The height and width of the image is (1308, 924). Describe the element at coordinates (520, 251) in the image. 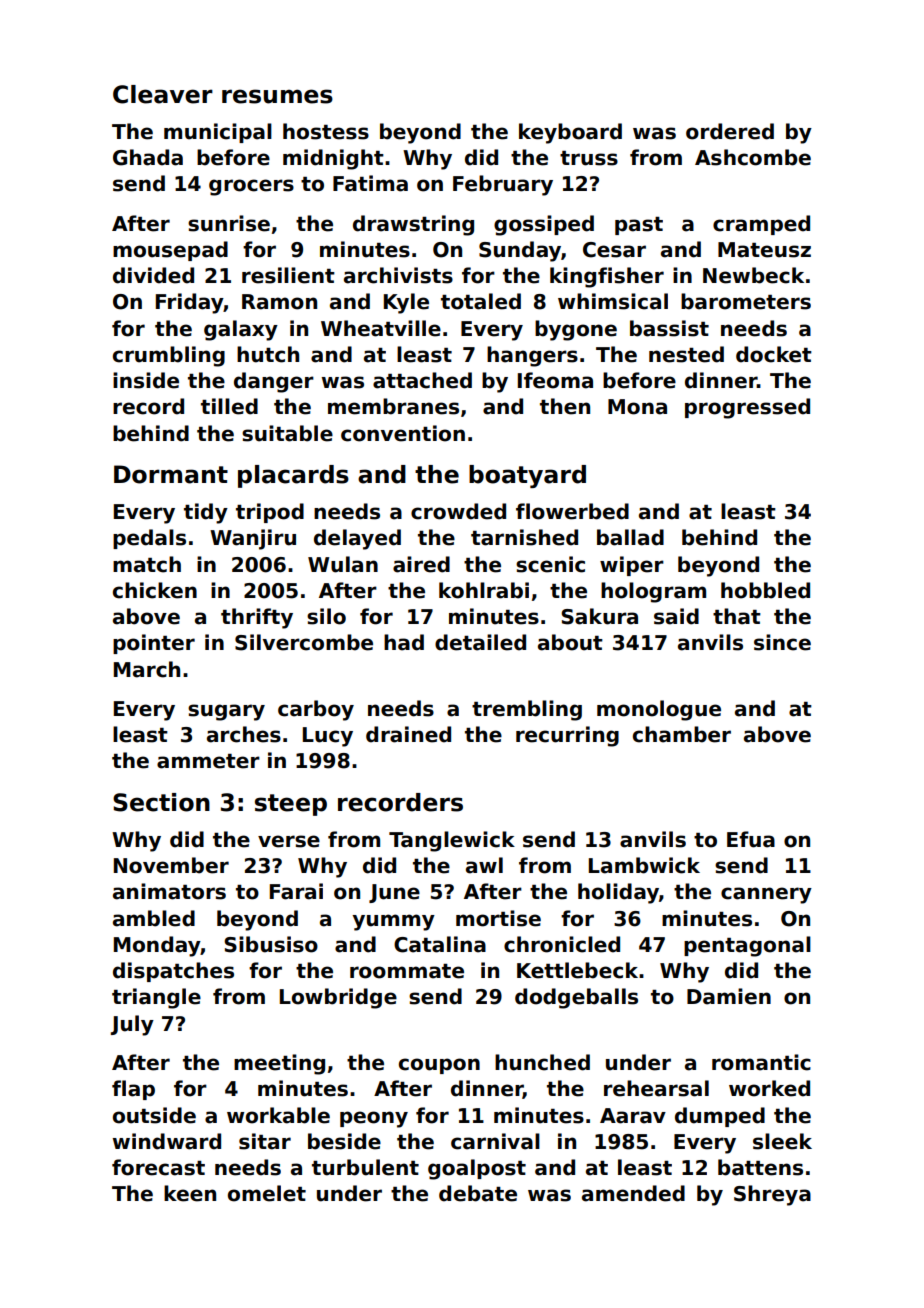

I see `Sunday` at that location.
